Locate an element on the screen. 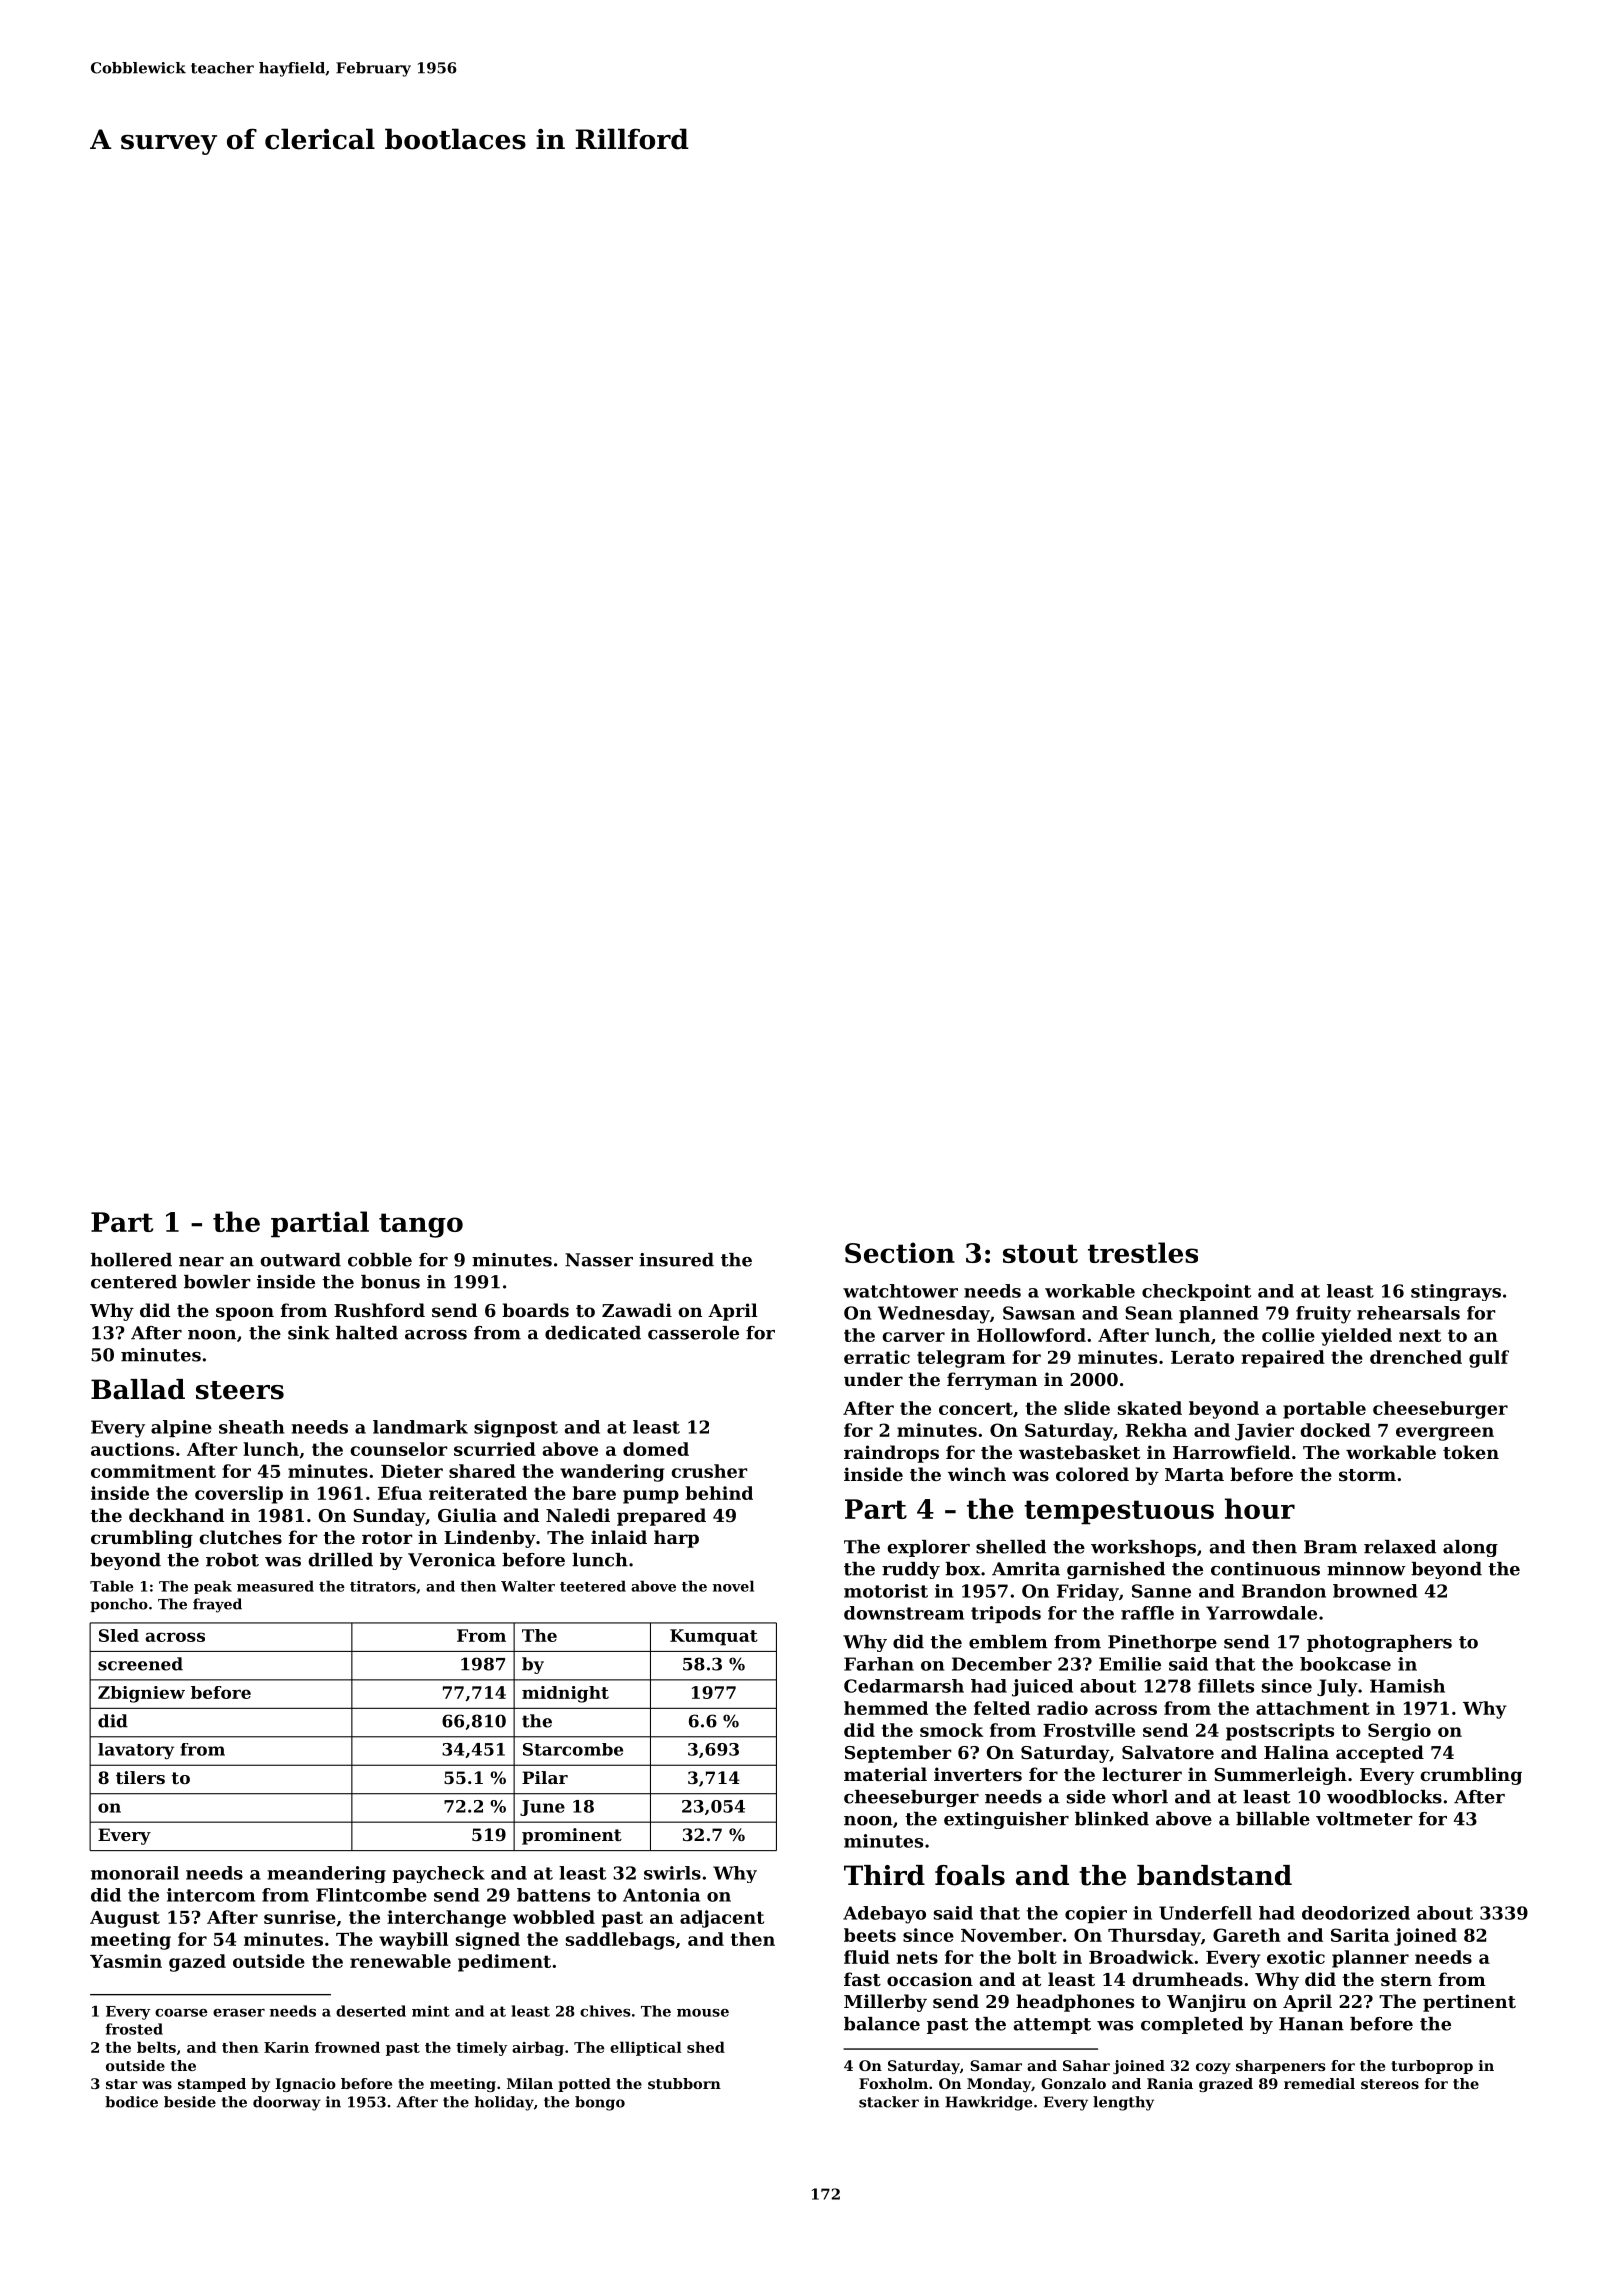  bodice is located at coordinates (131, 2102).
